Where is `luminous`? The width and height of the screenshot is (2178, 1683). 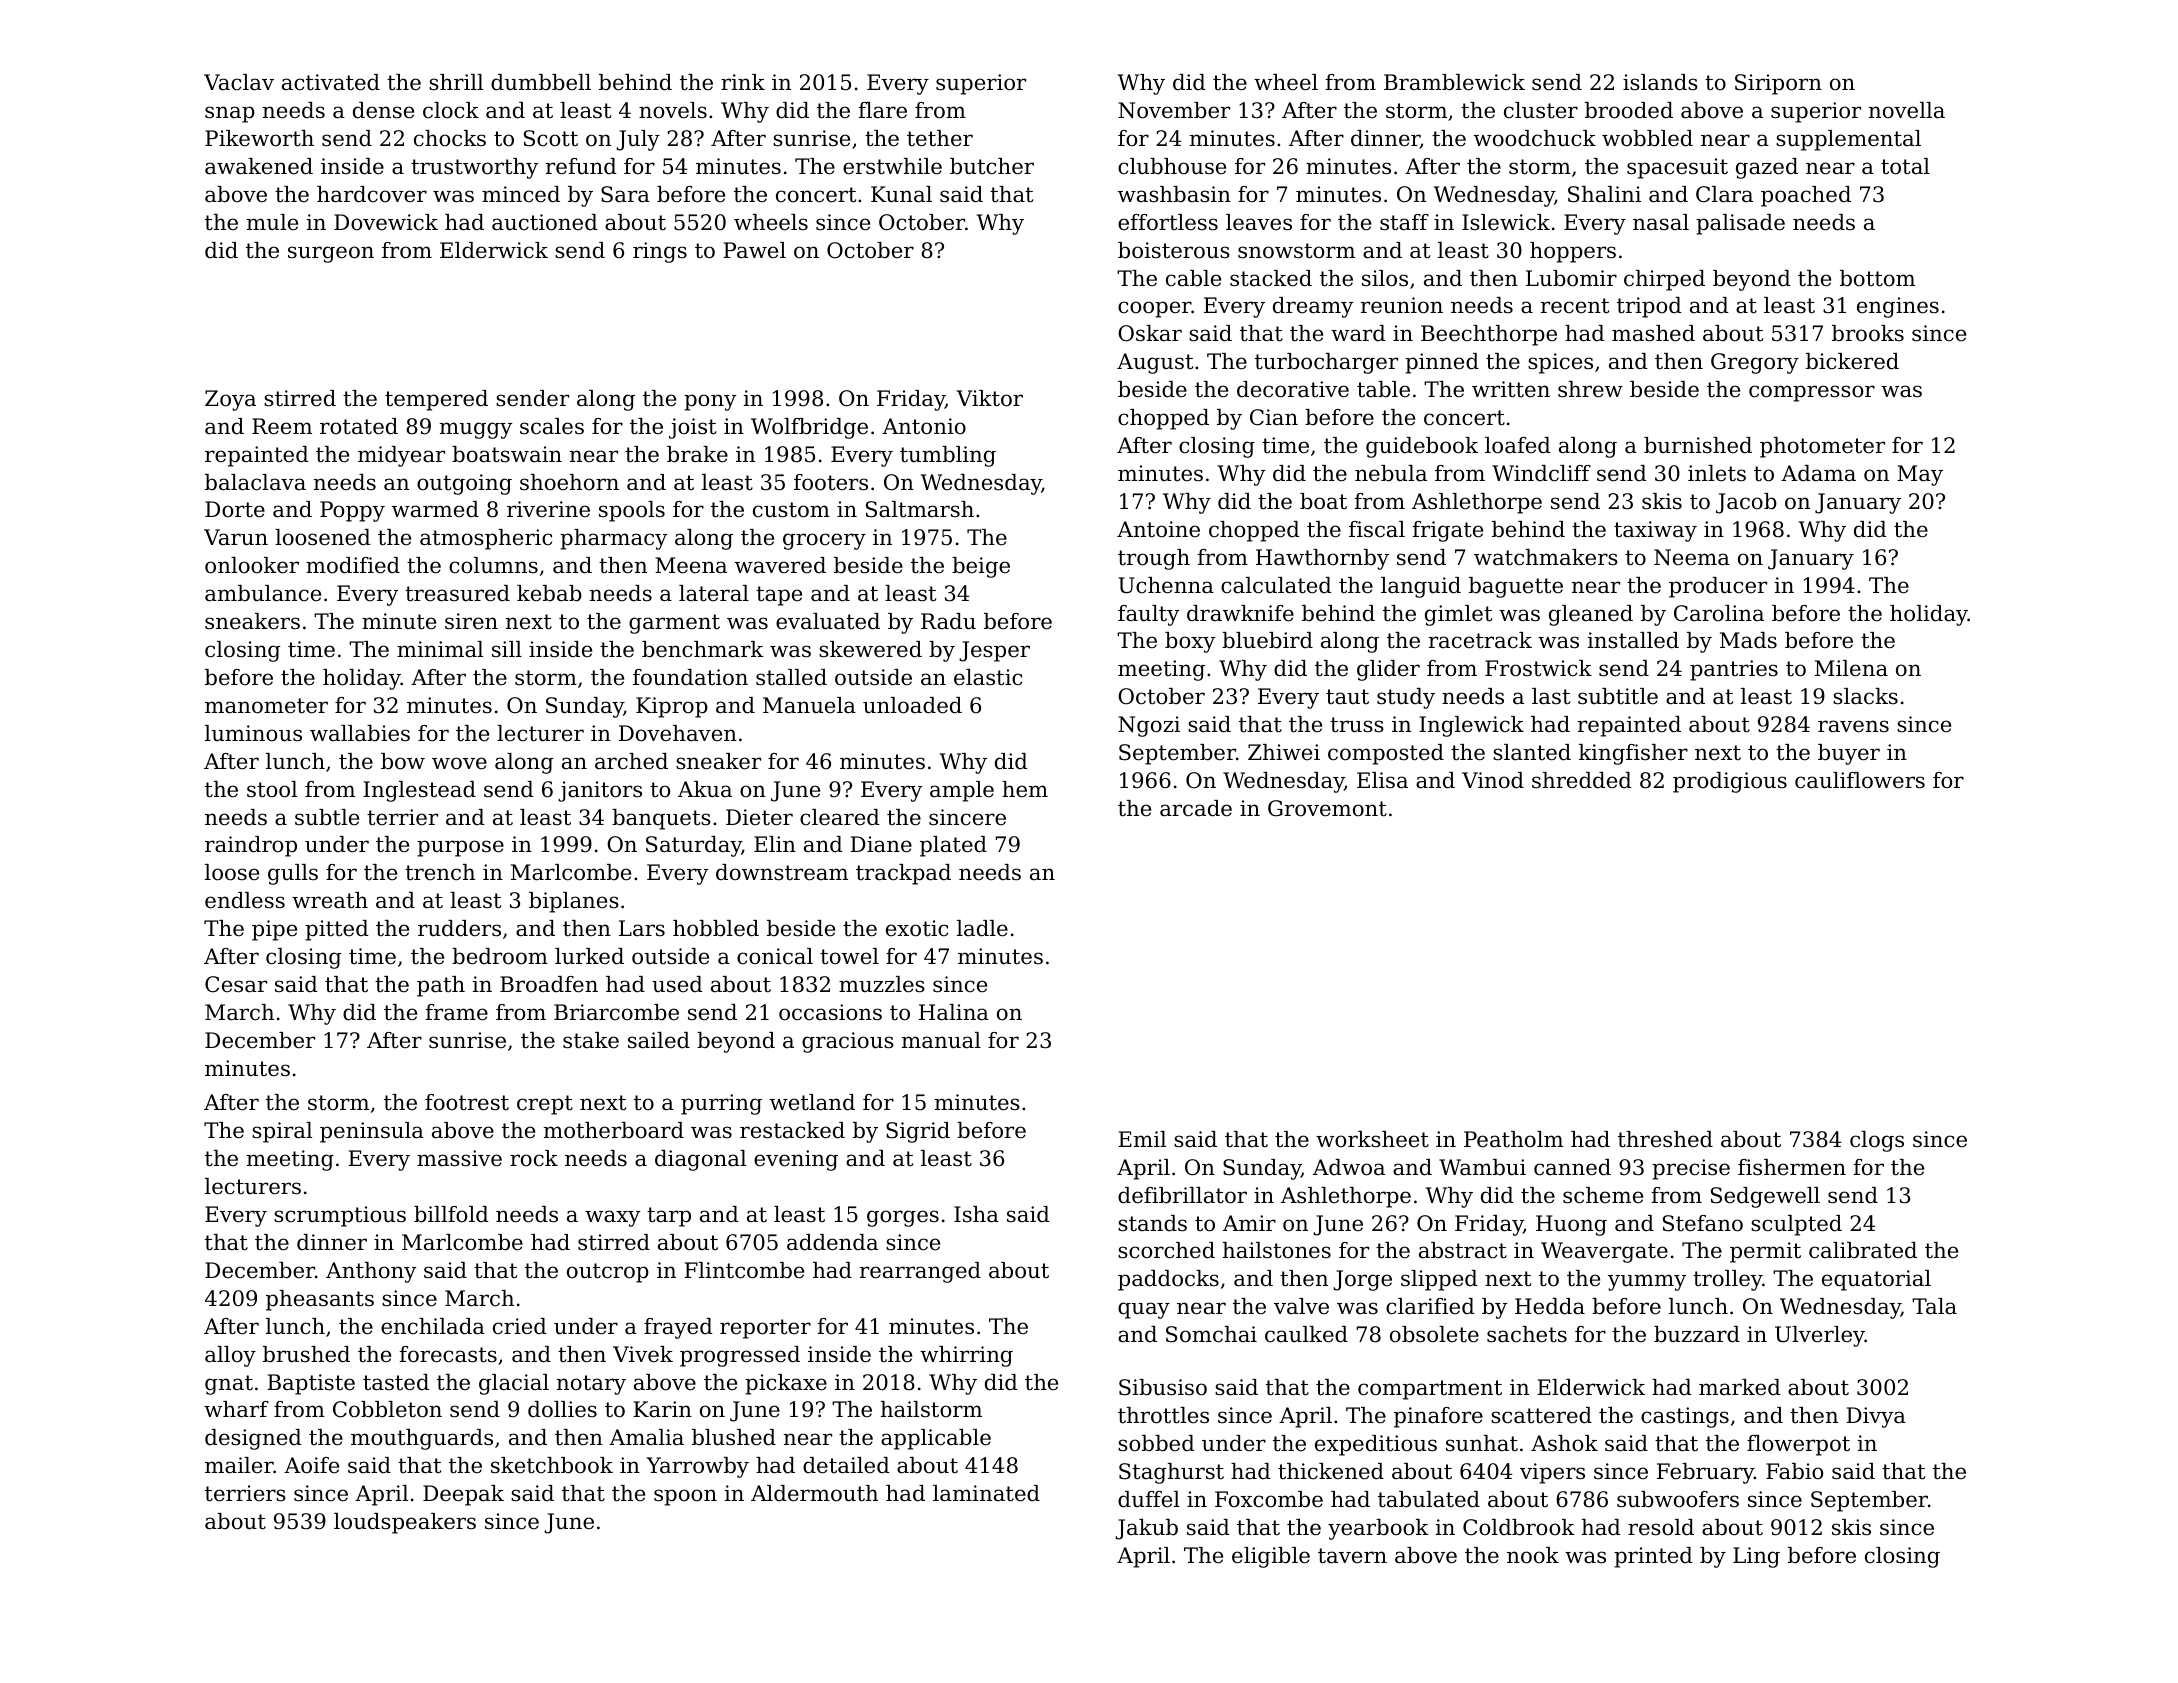
luminous is located at coordinates (253, 733).
